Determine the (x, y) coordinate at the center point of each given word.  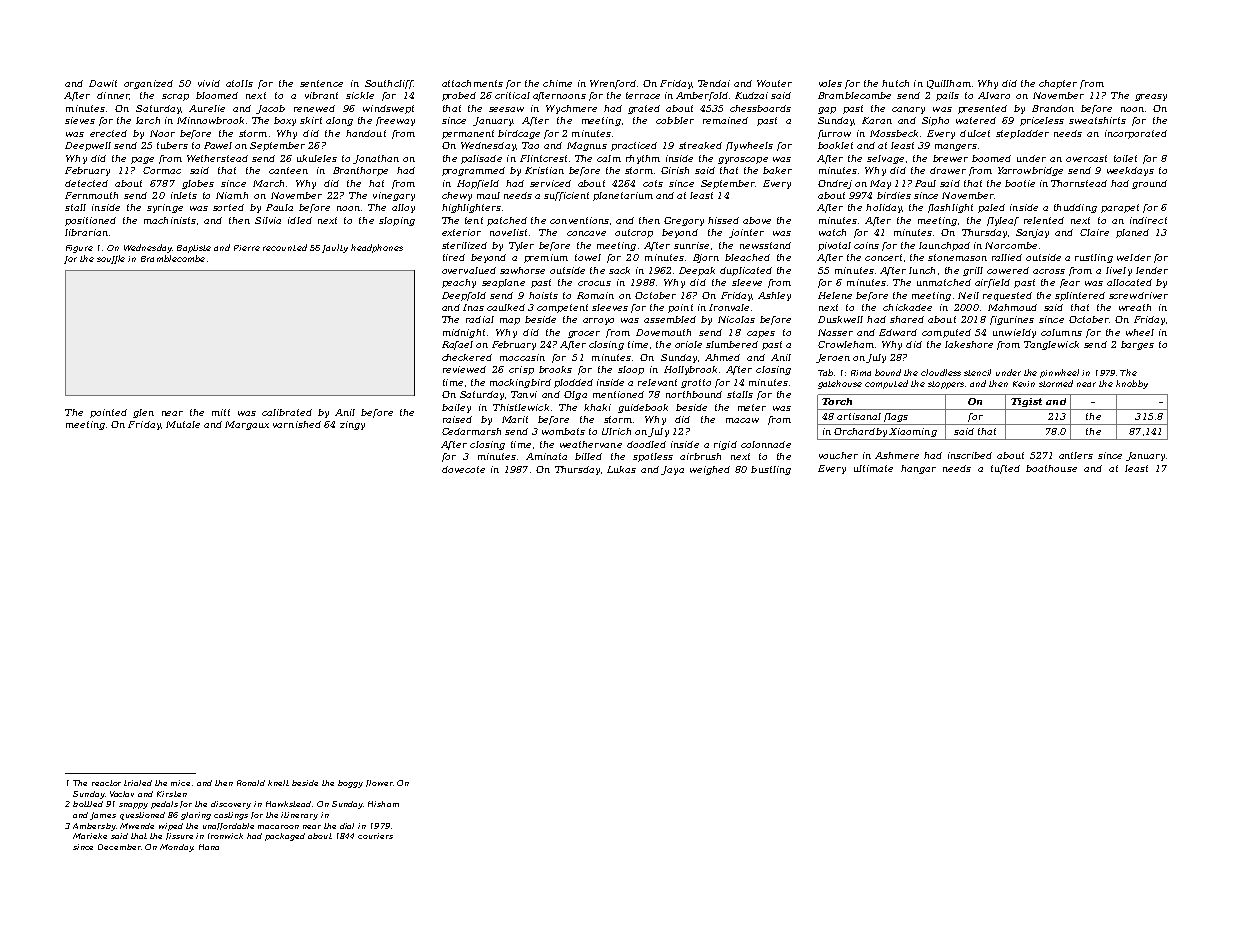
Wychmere (571, 109)
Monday (176, 848)
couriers (375, 836)
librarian (86, 232)
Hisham (383, 804)
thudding (1075, 208)
